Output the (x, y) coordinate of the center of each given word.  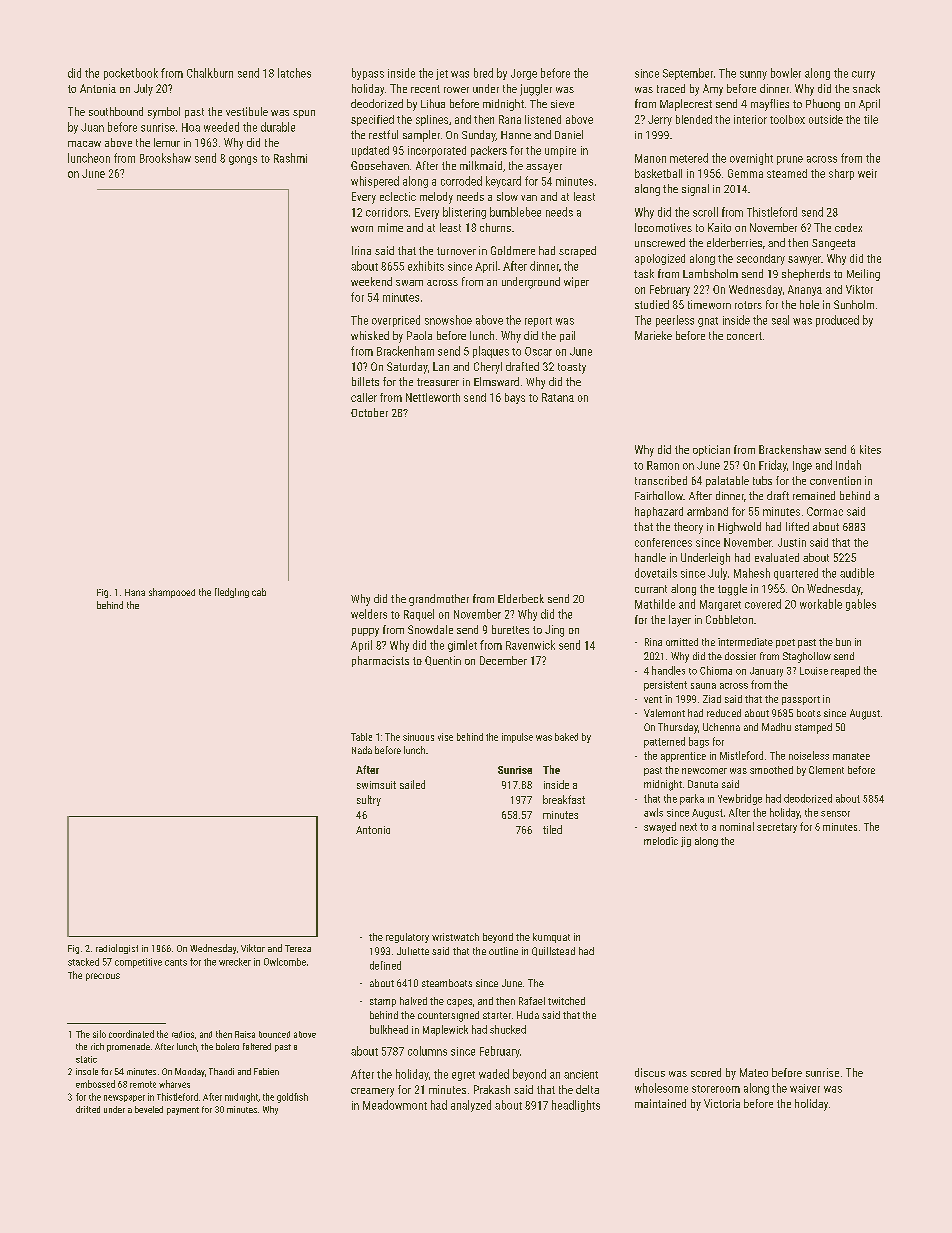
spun (304, 114)
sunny (753, 75)
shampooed (172, 593)
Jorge (524, 74)
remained (814, 495)
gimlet (462, 646)
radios (183, 1034)
